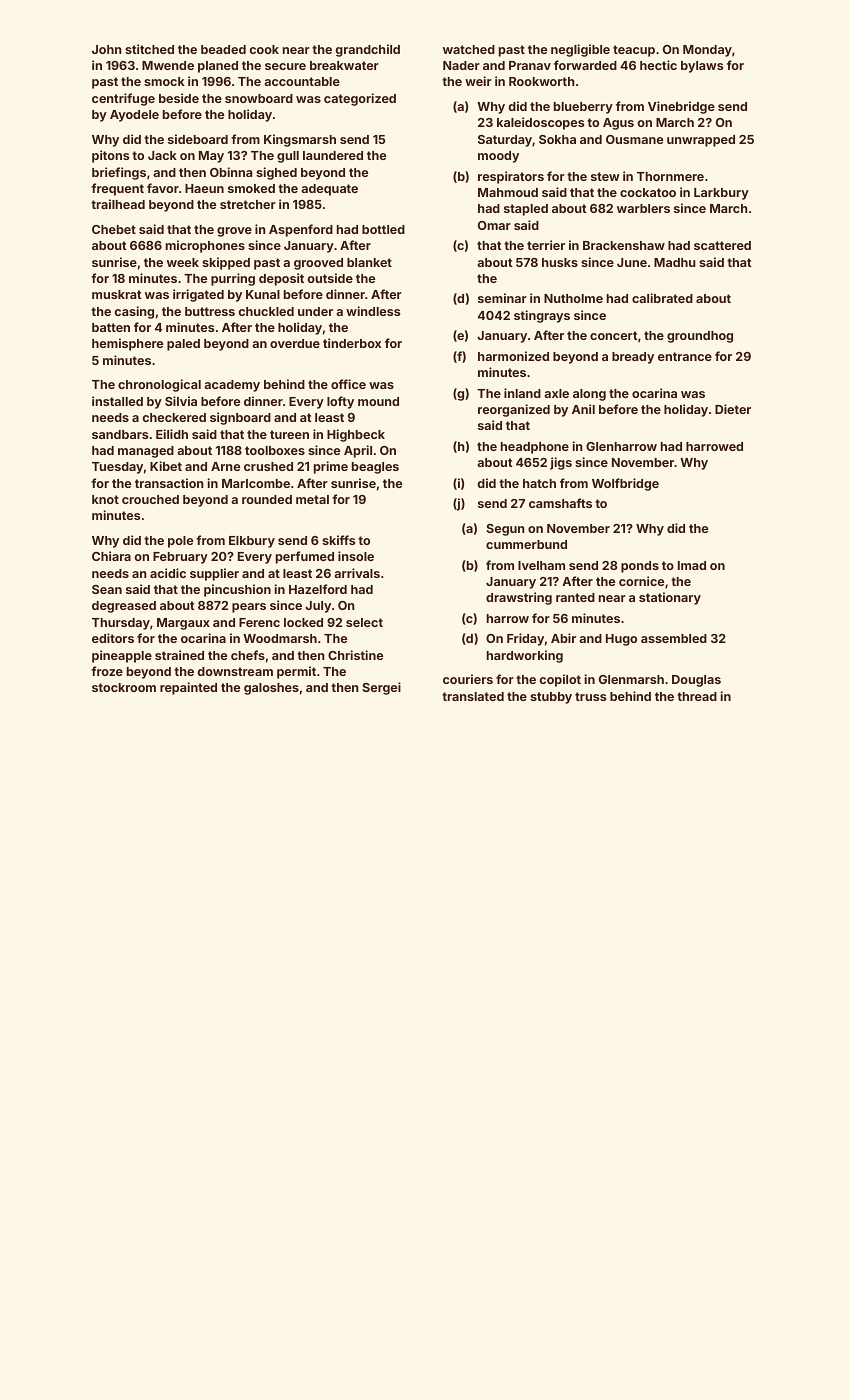 The width and height of the document is (849, 1400). What do you see at coordinates (252, 542) in the document?
I see `Elkbury` at bounding box center [252, 542].
